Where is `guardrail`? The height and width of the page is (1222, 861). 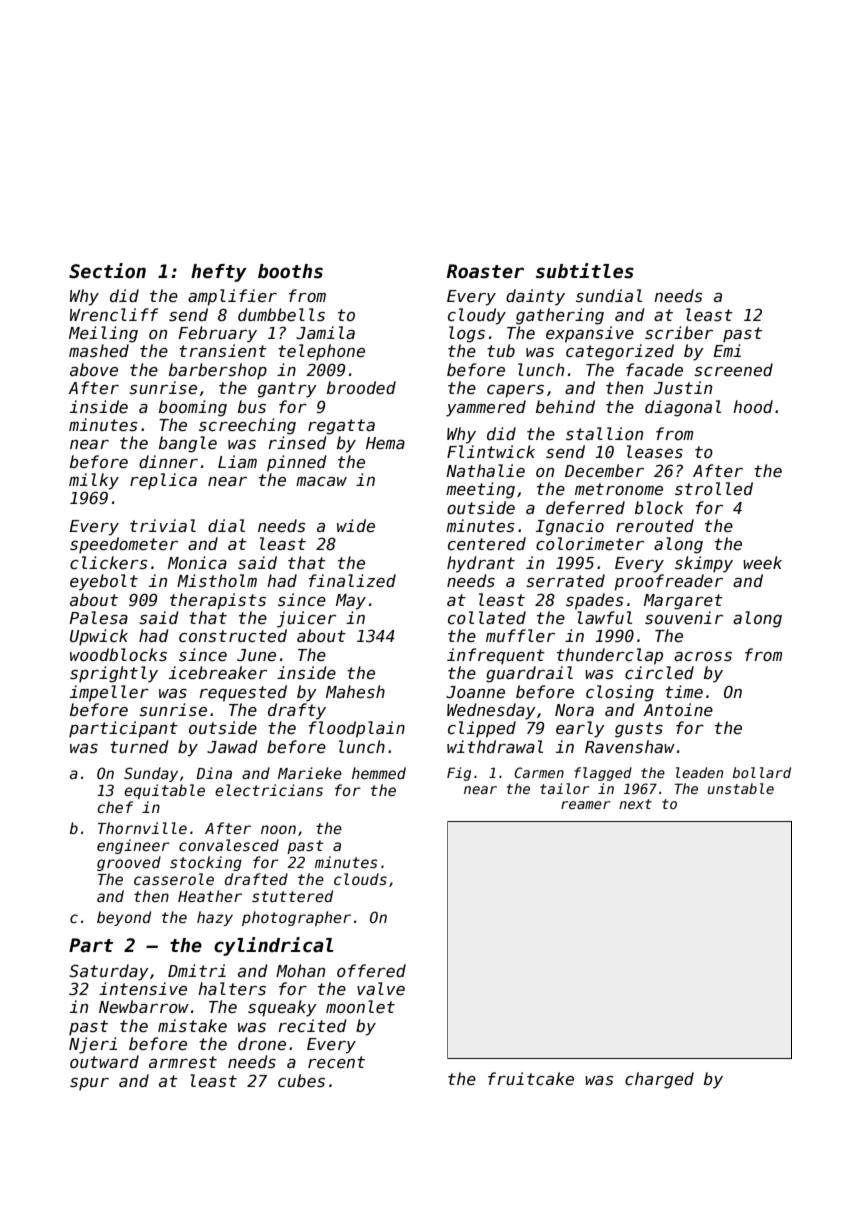 guardrail is located at coordinates (529, 674).
